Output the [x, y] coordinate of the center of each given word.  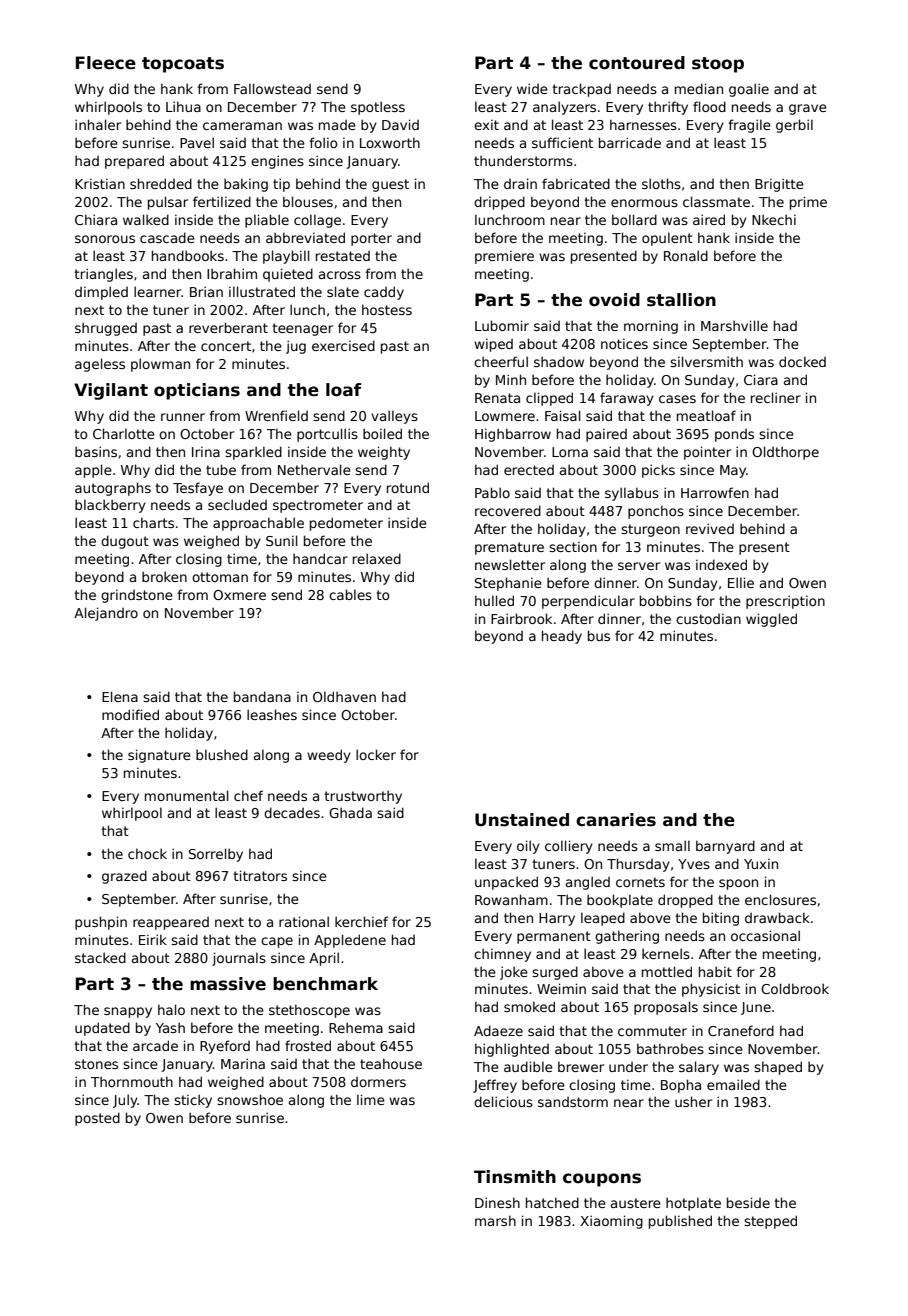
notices [624, 343]
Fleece [106, 63]
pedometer [346, 524]
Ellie [741, 582]
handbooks [188, 255]
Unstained [522, 820]
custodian [708, 618]
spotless [378, 108]
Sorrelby [216, 855]
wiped [493, 345]
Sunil [282, 540]
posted [97, 1119]
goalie [749, 90]
